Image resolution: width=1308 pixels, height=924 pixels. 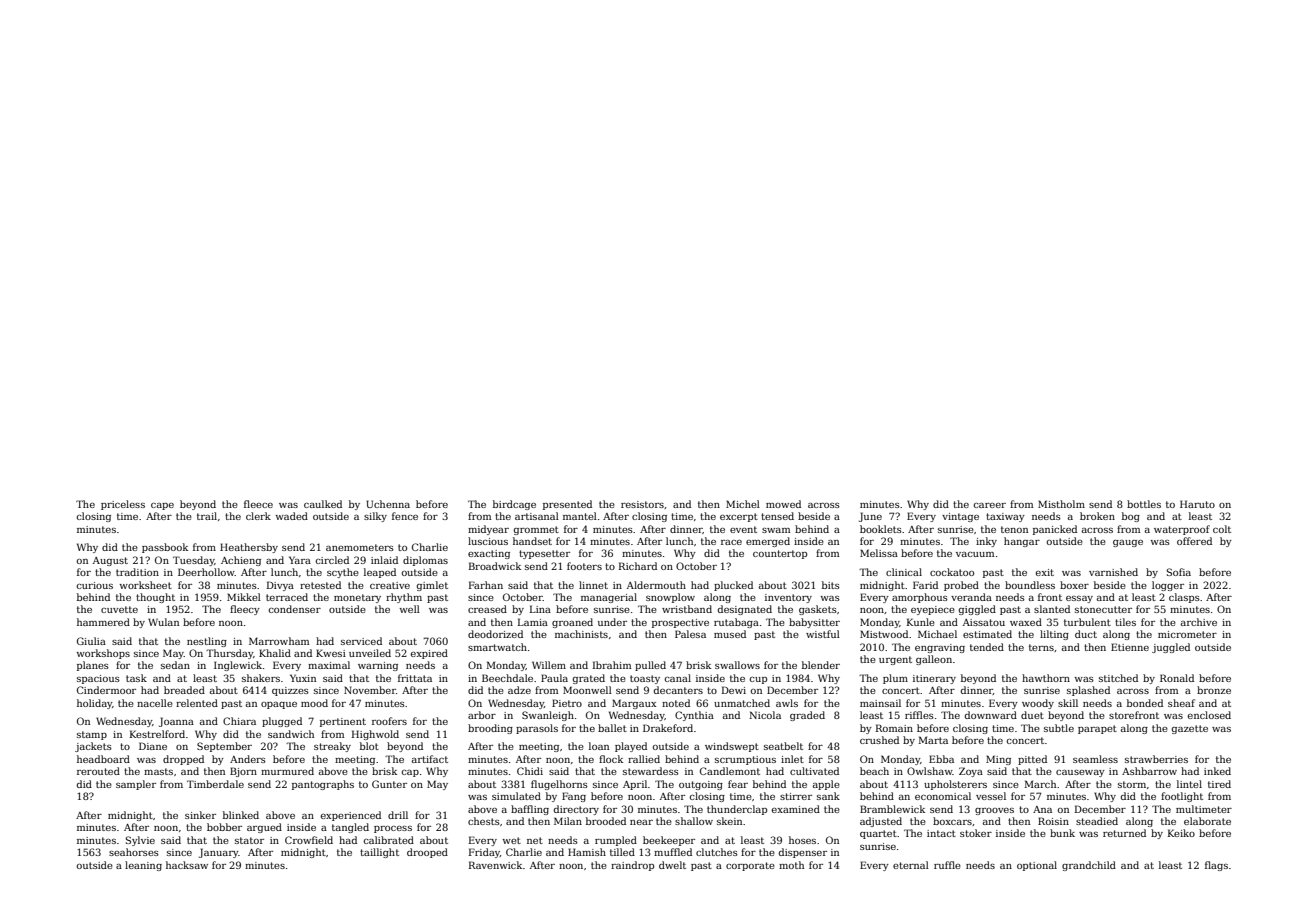 I want to click on nestling, so click(x=207, y=642).
